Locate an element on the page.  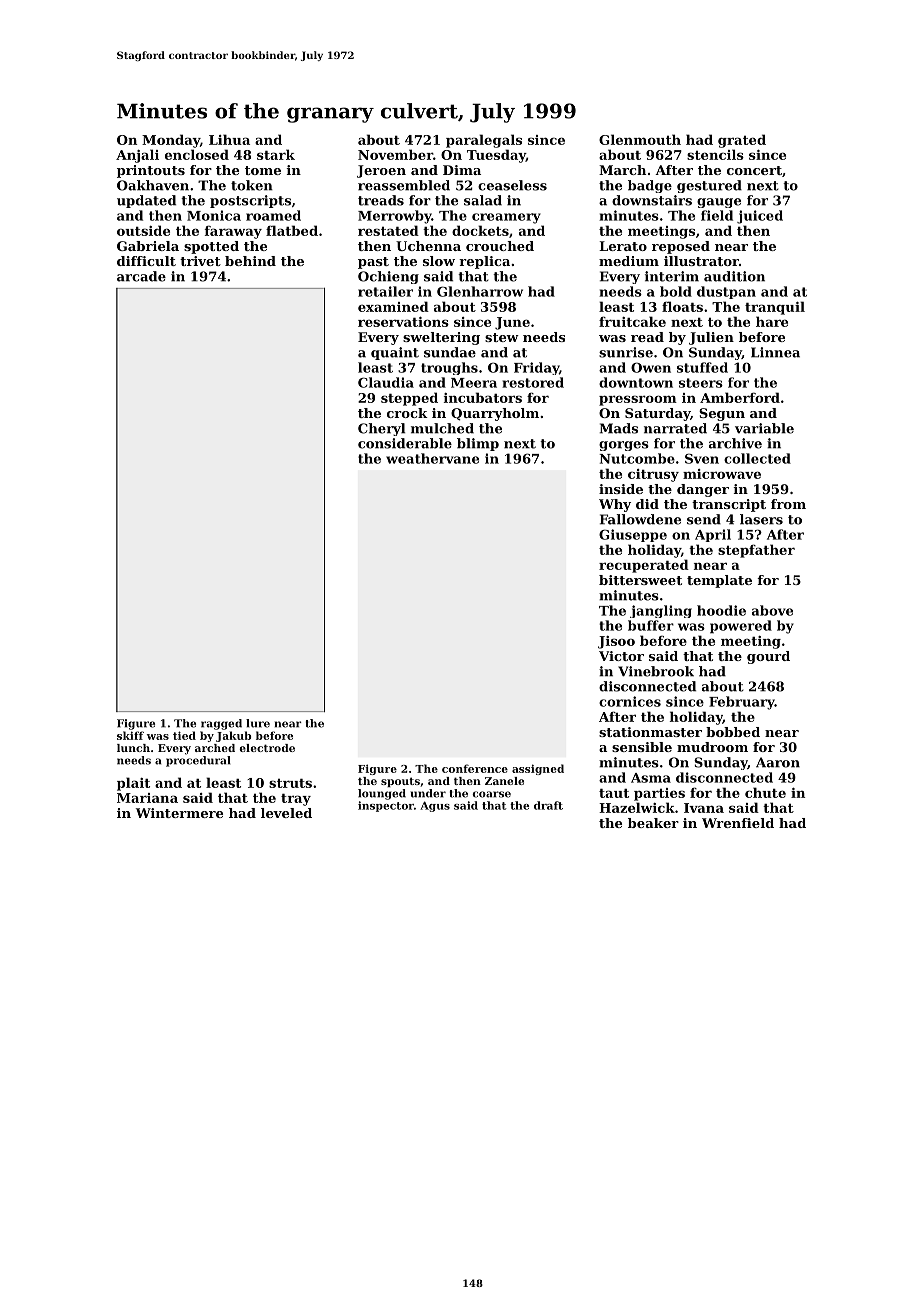
gourd is located at coordinates (768, 657).
